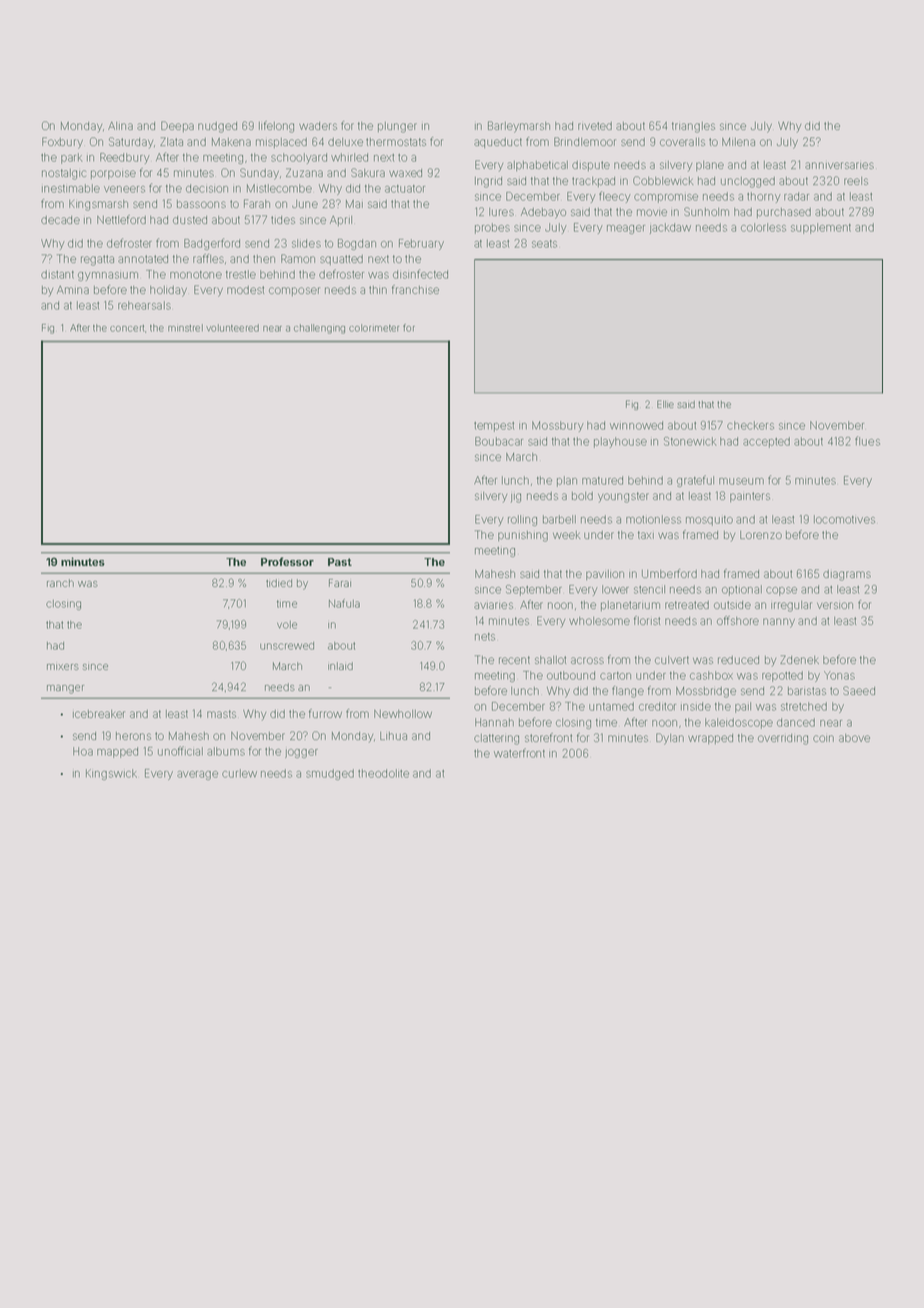  I want to click on Barleymarsh, so click(519, 127).
